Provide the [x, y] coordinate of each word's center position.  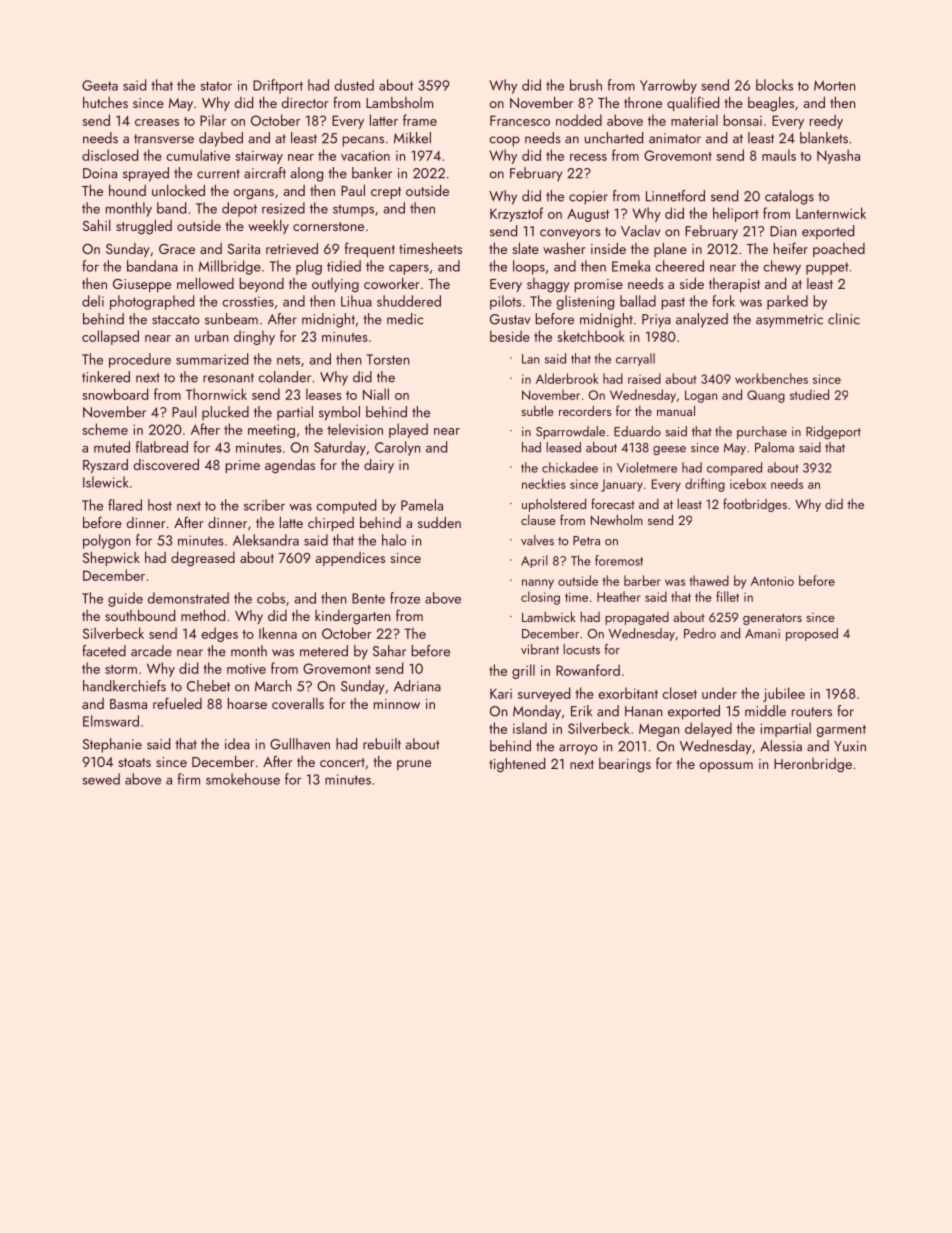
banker [372, 173]
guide [125, 599]
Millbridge [230, 267]
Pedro [700, 633]
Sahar [389, 651]
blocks [774, 85]
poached [839, 250]
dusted [354, 85]
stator [216, 86]
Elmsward [111, 721]
